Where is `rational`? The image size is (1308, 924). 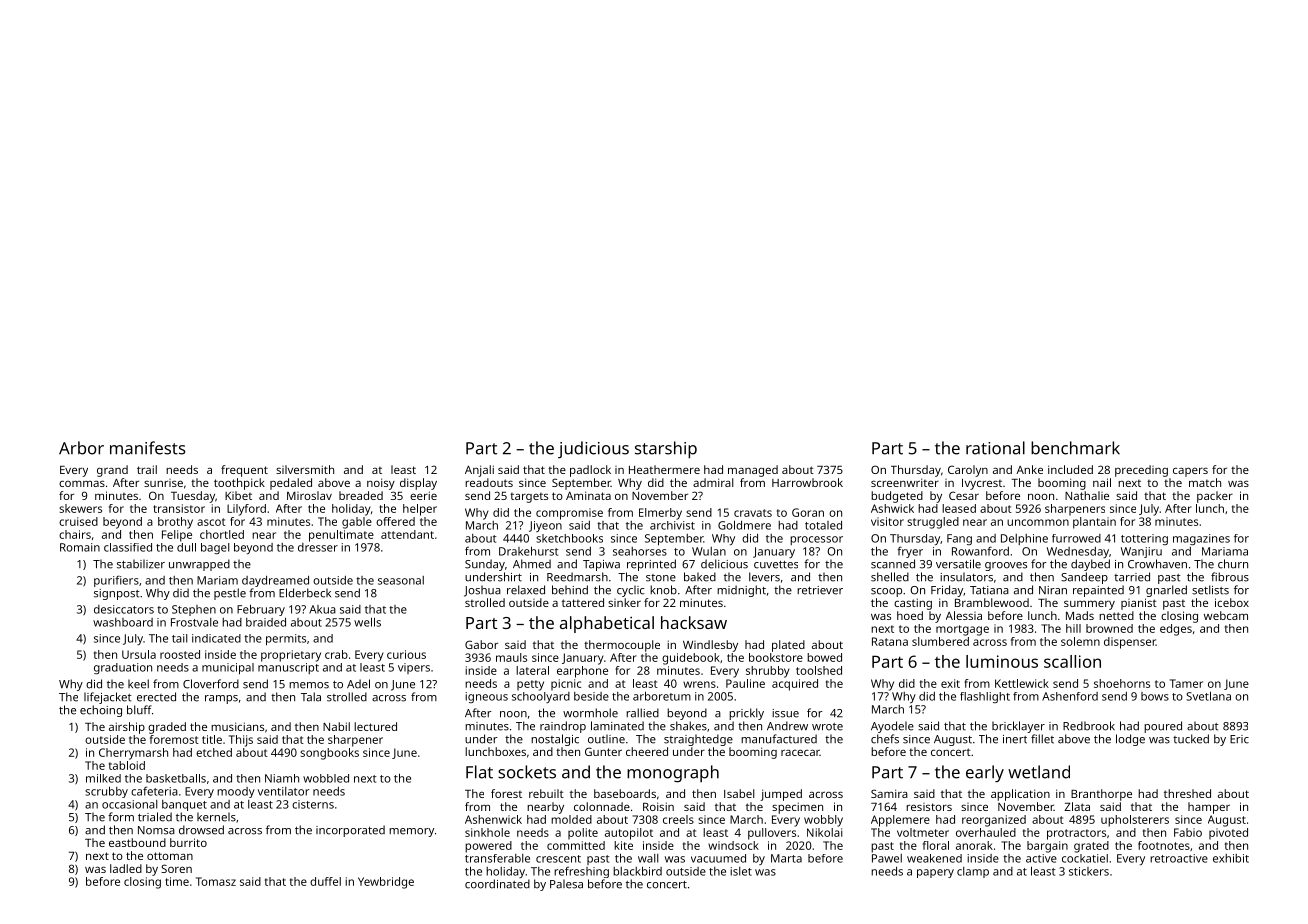
rational is located at coordinates (995, 448).
